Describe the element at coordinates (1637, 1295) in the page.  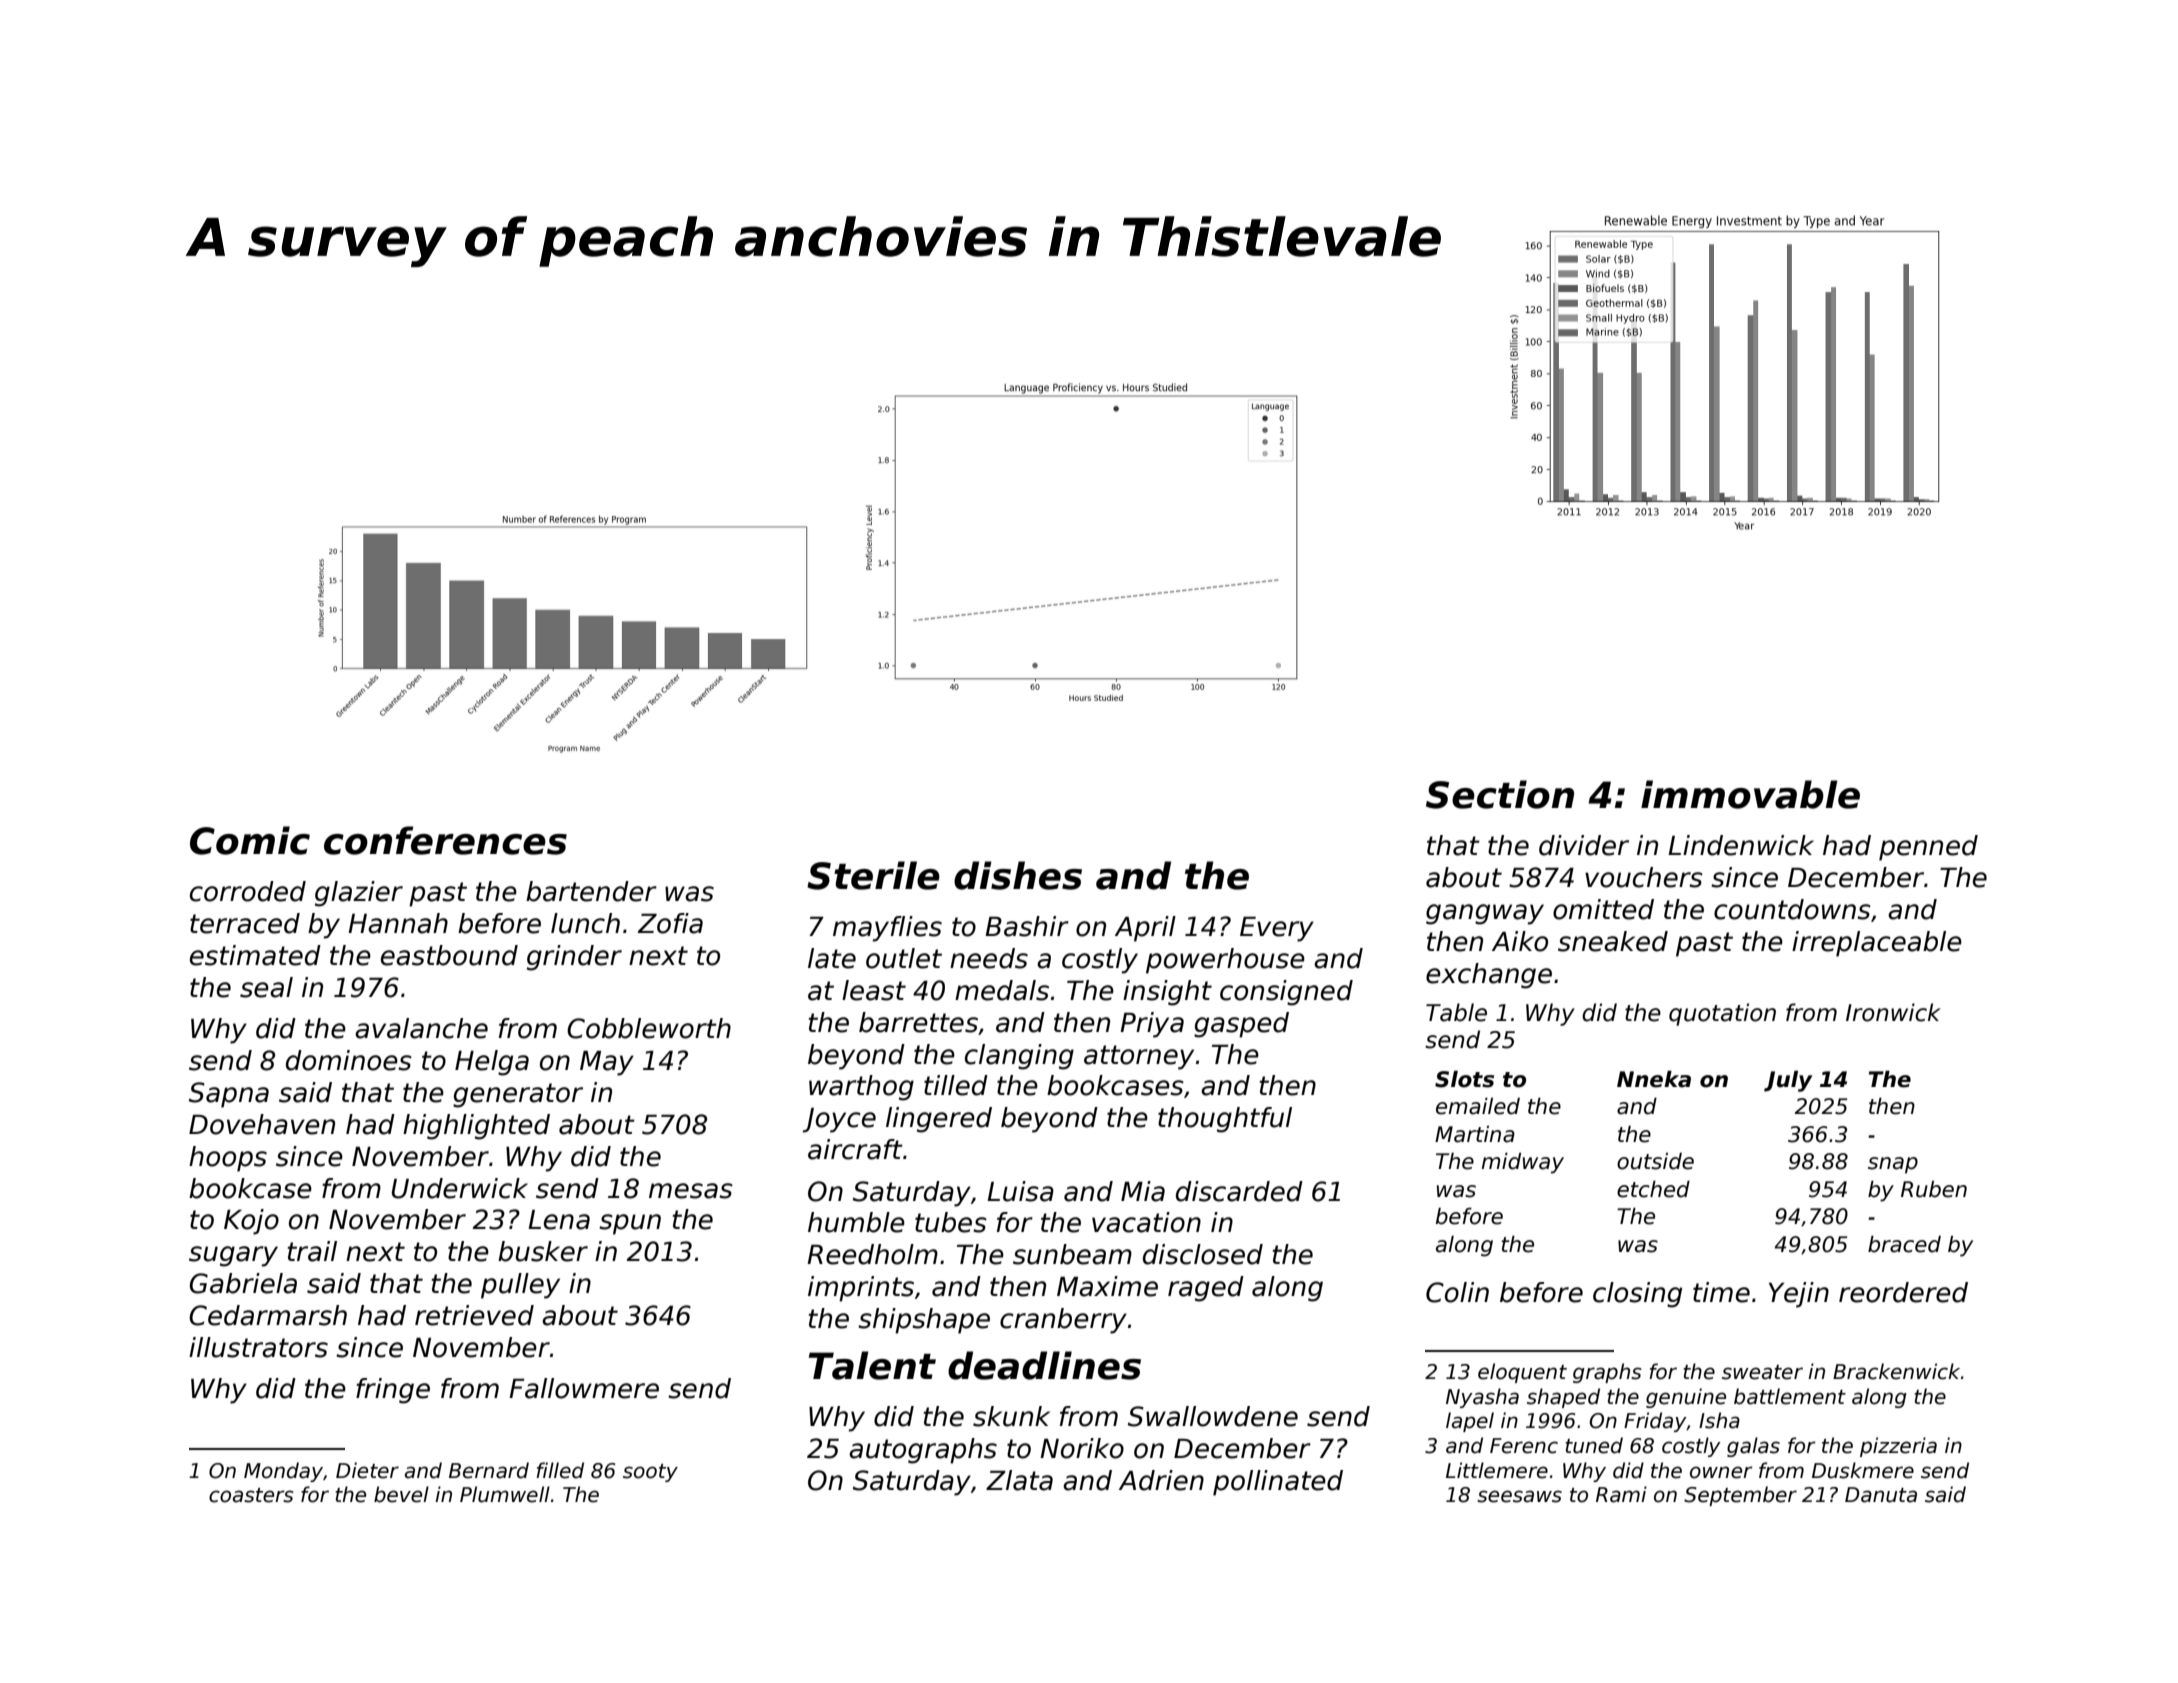
I see `closing` at that location.
